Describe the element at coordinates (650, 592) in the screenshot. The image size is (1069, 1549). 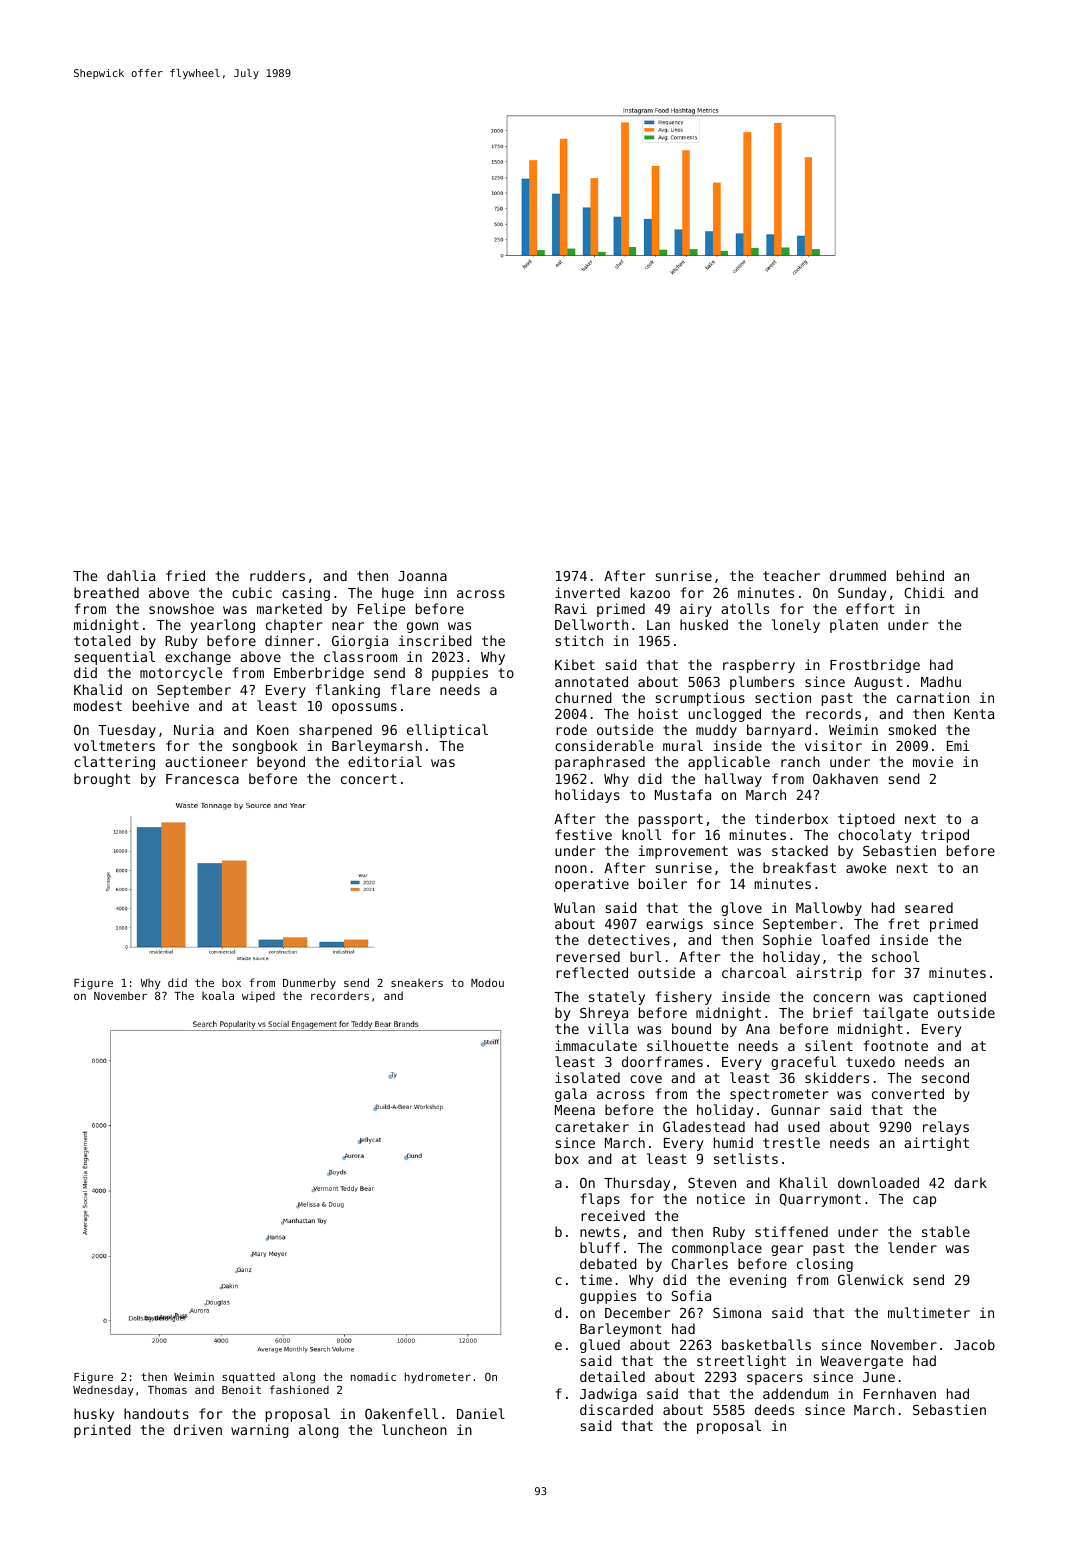
I see `kazoo` at that location.
